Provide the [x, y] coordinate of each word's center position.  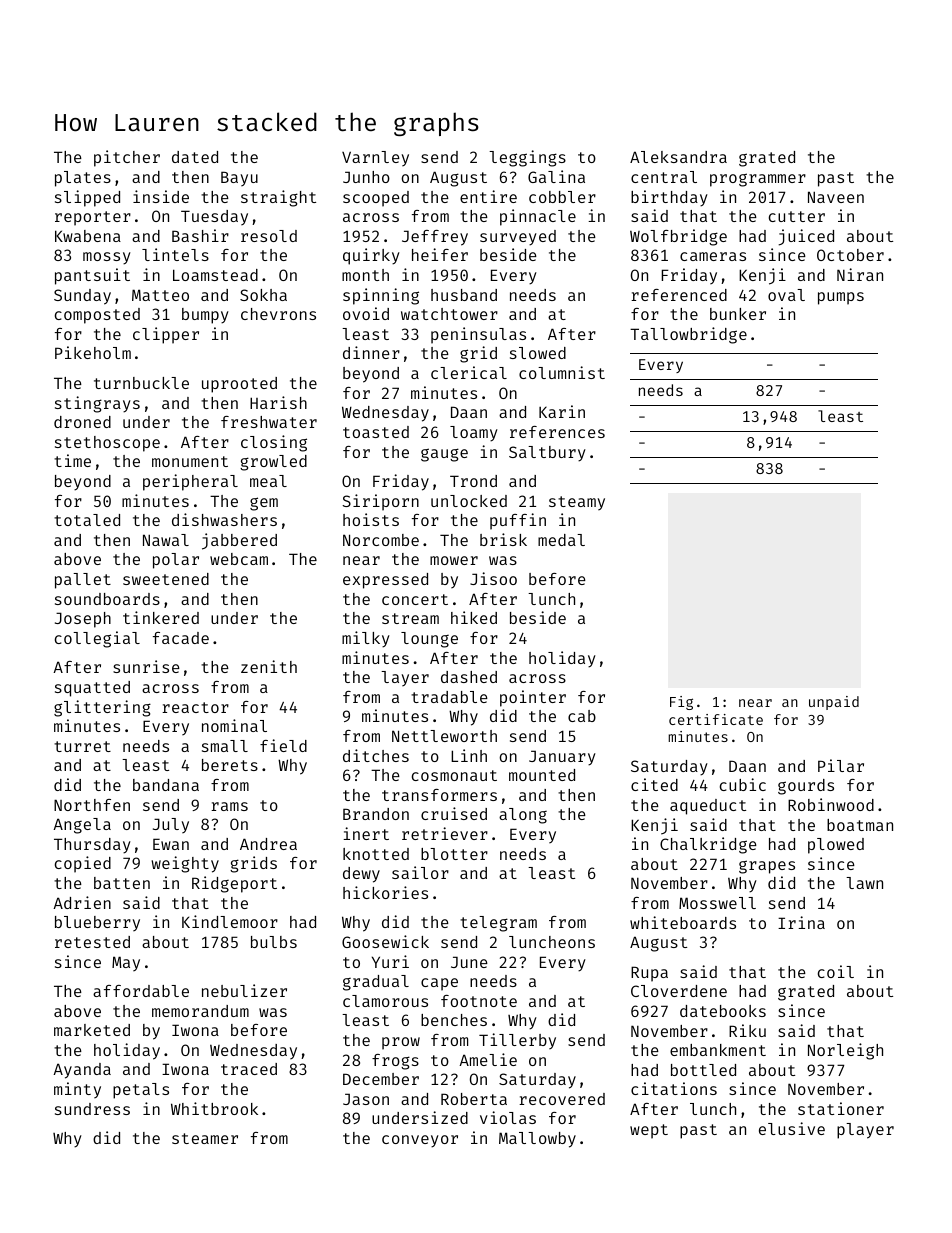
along [523, 816]
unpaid [834, 703]
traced [249, 1069]
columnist [562, 372]
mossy [107, 258]
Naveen [836, 197]
